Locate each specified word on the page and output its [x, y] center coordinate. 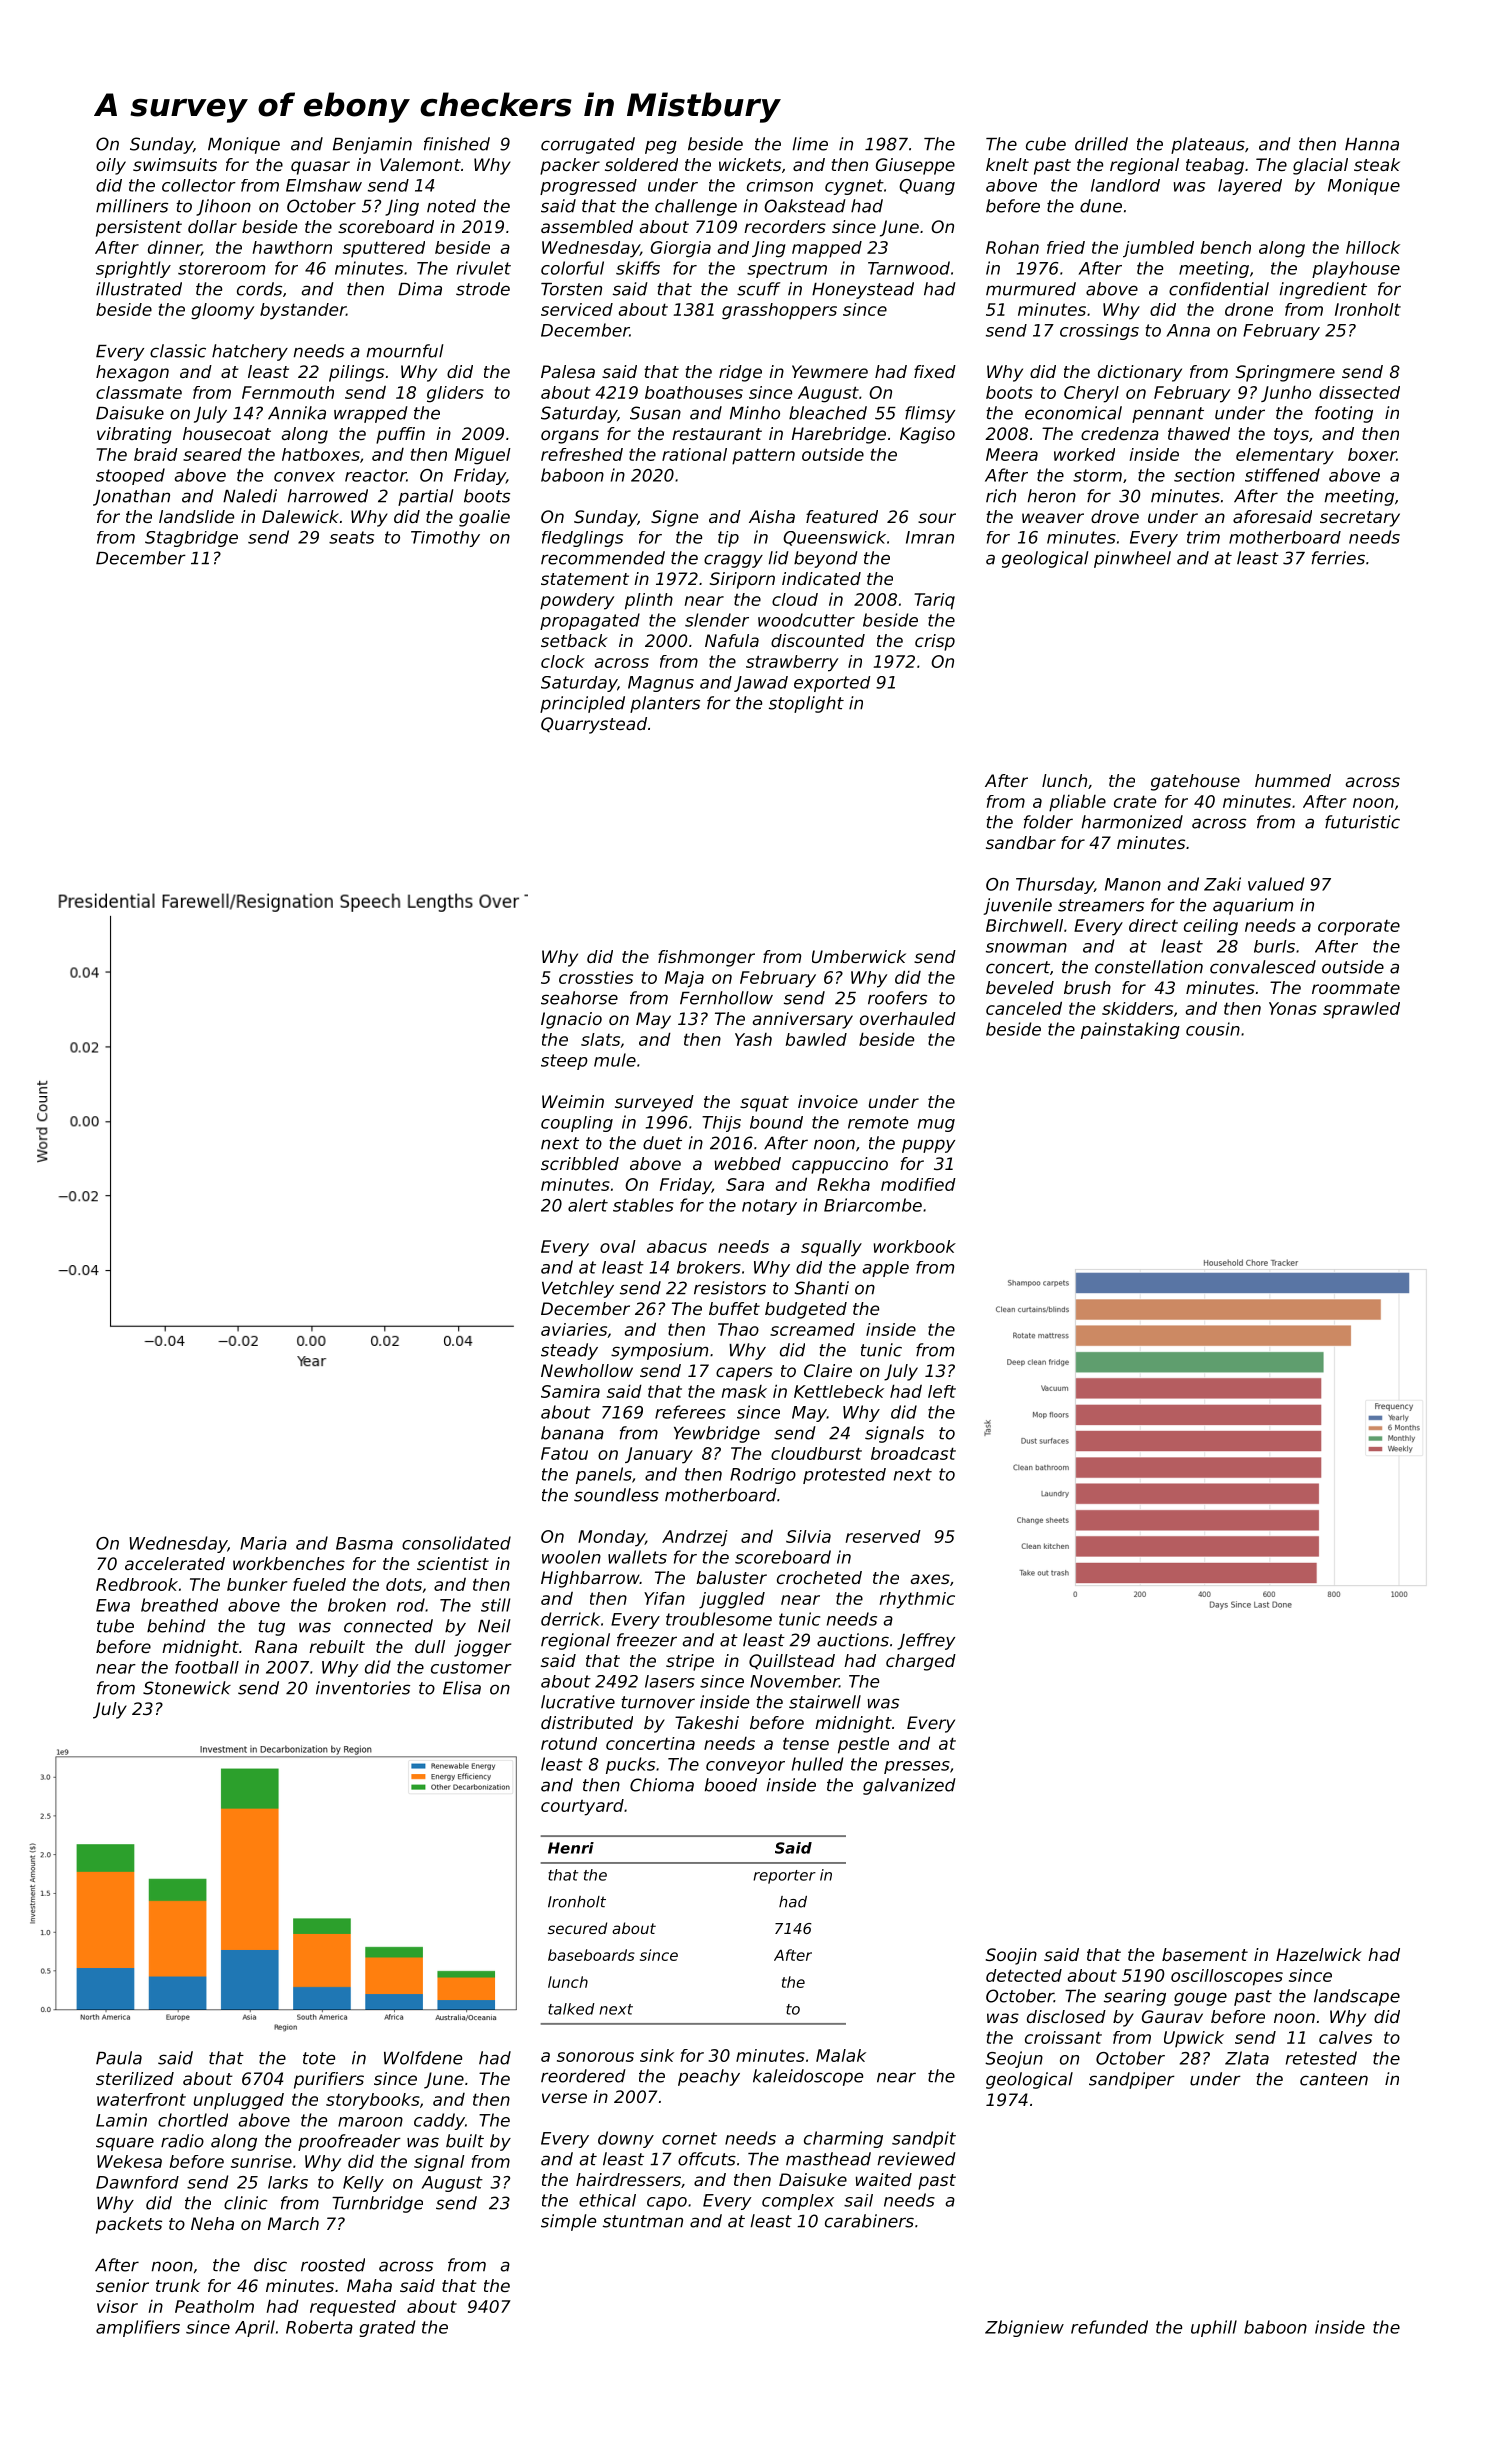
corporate [1359, 927]
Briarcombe [873, 1205]
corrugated [588, 145]
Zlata [1247, 2058]
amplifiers [138, 2328]
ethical [607, 2200]
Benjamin [372, 145]
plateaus [1208, 145]
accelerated [175, 1563]
